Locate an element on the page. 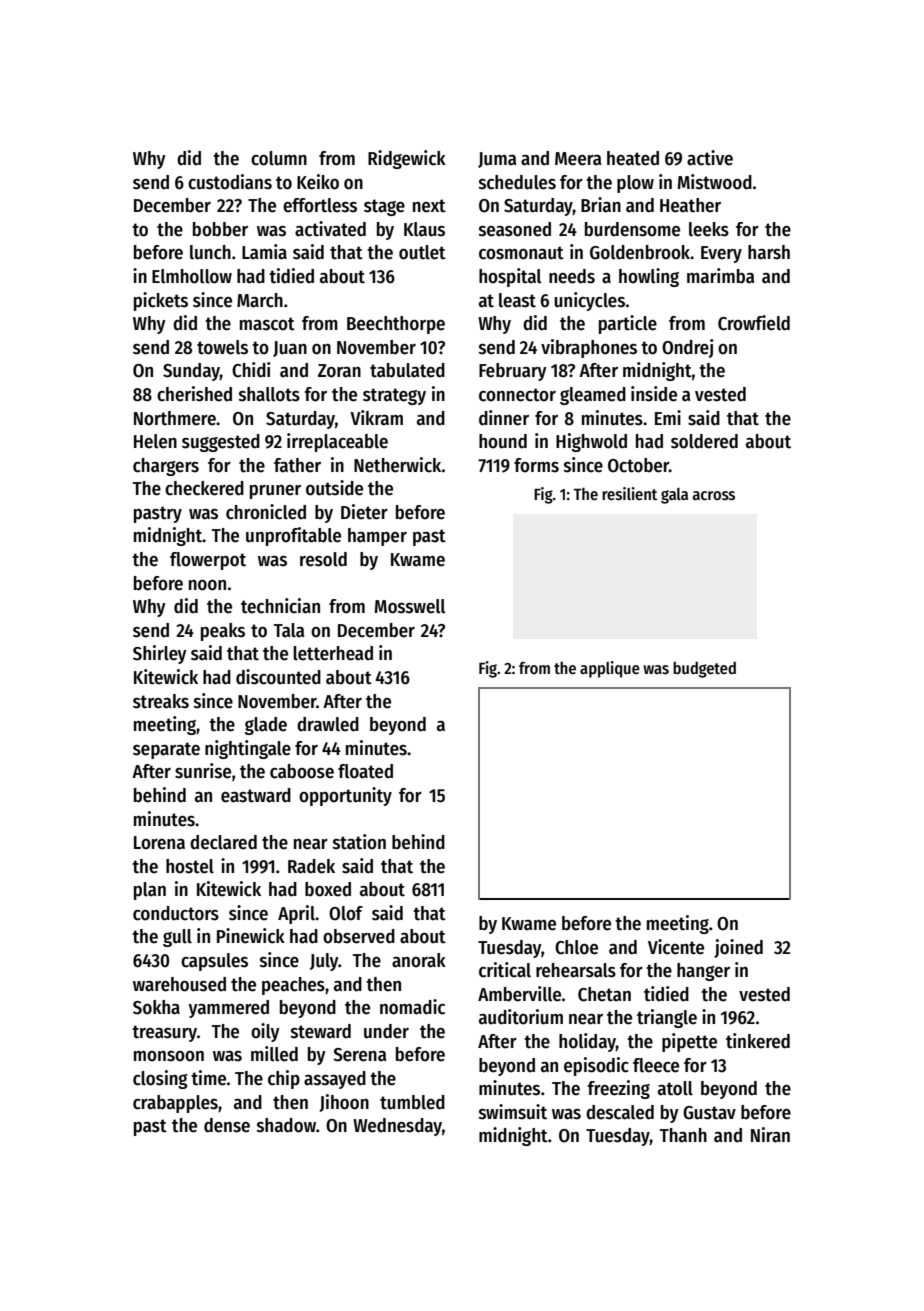 Image resolution: width=924 pixels, height=1311 pixels. floated is located at coordinates (365, 771).
